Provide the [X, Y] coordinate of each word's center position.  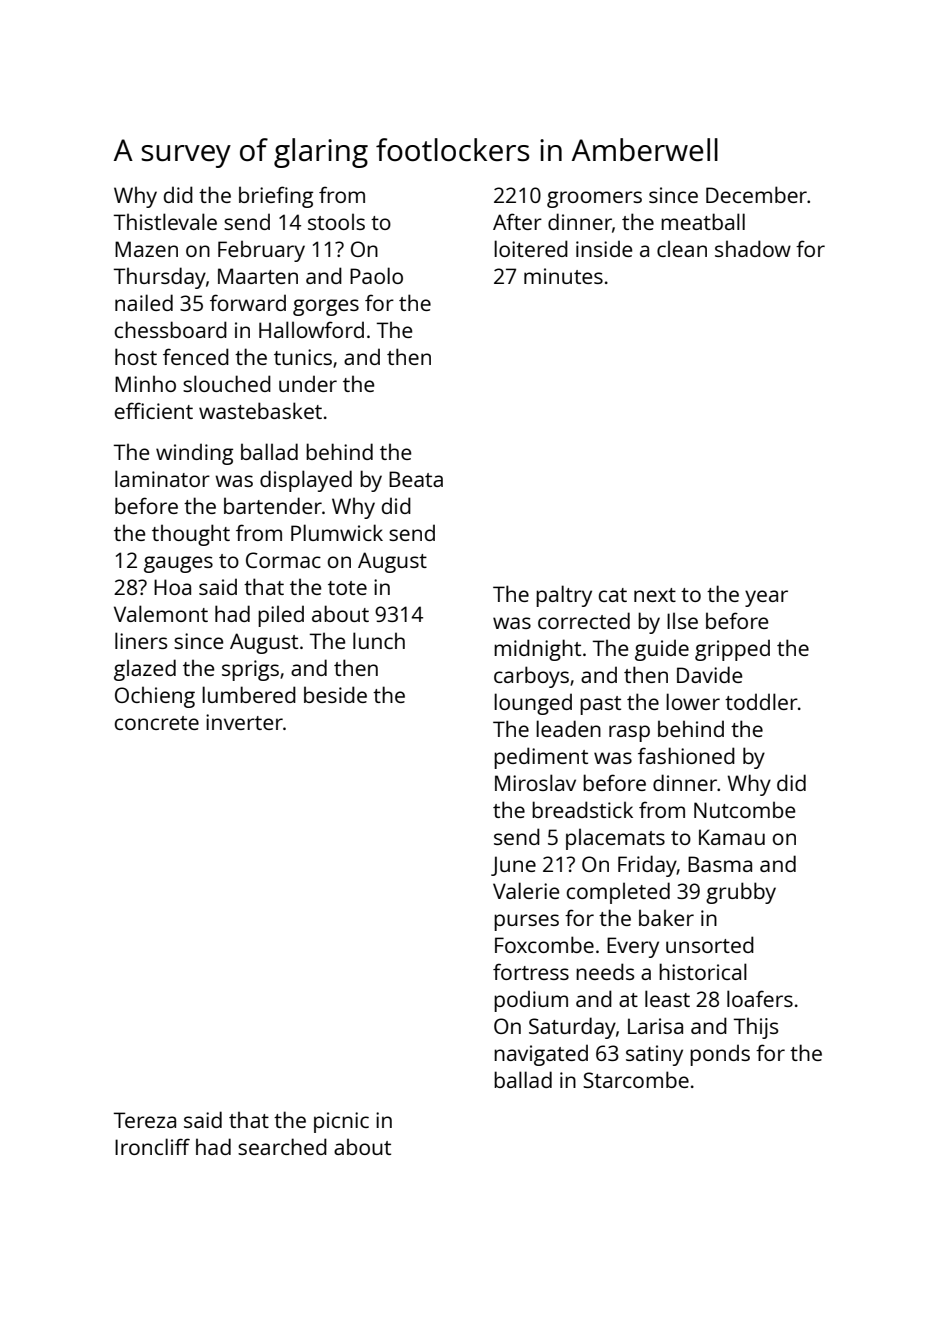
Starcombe [636, 1079]
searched [282, 1146]
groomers [594, 199]
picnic [341, 1122]
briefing [276, 197]
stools [336, 221]
